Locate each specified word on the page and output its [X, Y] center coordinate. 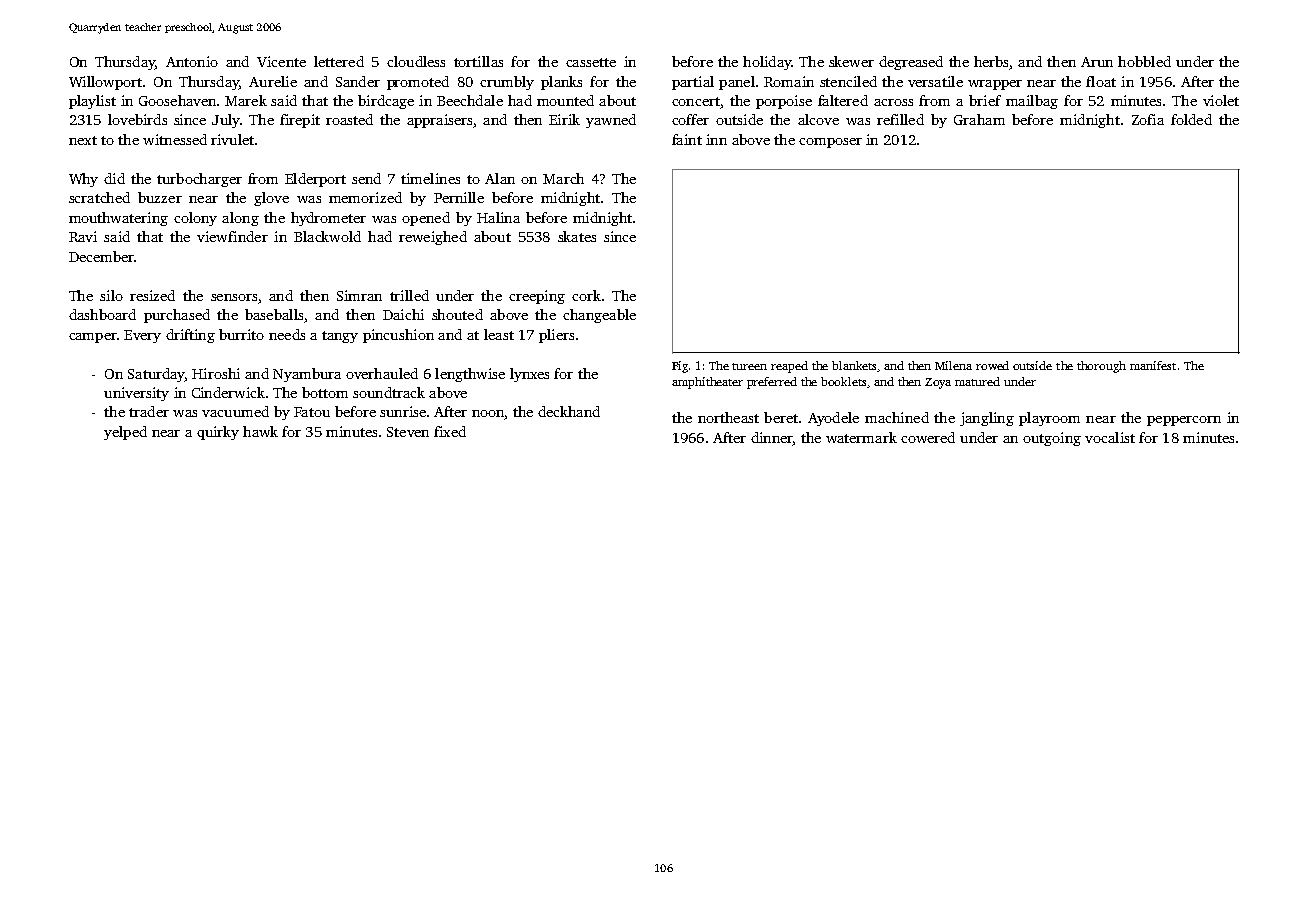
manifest [1153, 365]
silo [111, 295]
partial [693, 83]
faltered [843, 100]
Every [142, 336]
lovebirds [137, 119]
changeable [599, 316]
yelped [125, 433]
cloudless [416, 61]
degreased [911, 63]
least [499, 334]
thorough [1101, 367]
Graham [979, 119]
